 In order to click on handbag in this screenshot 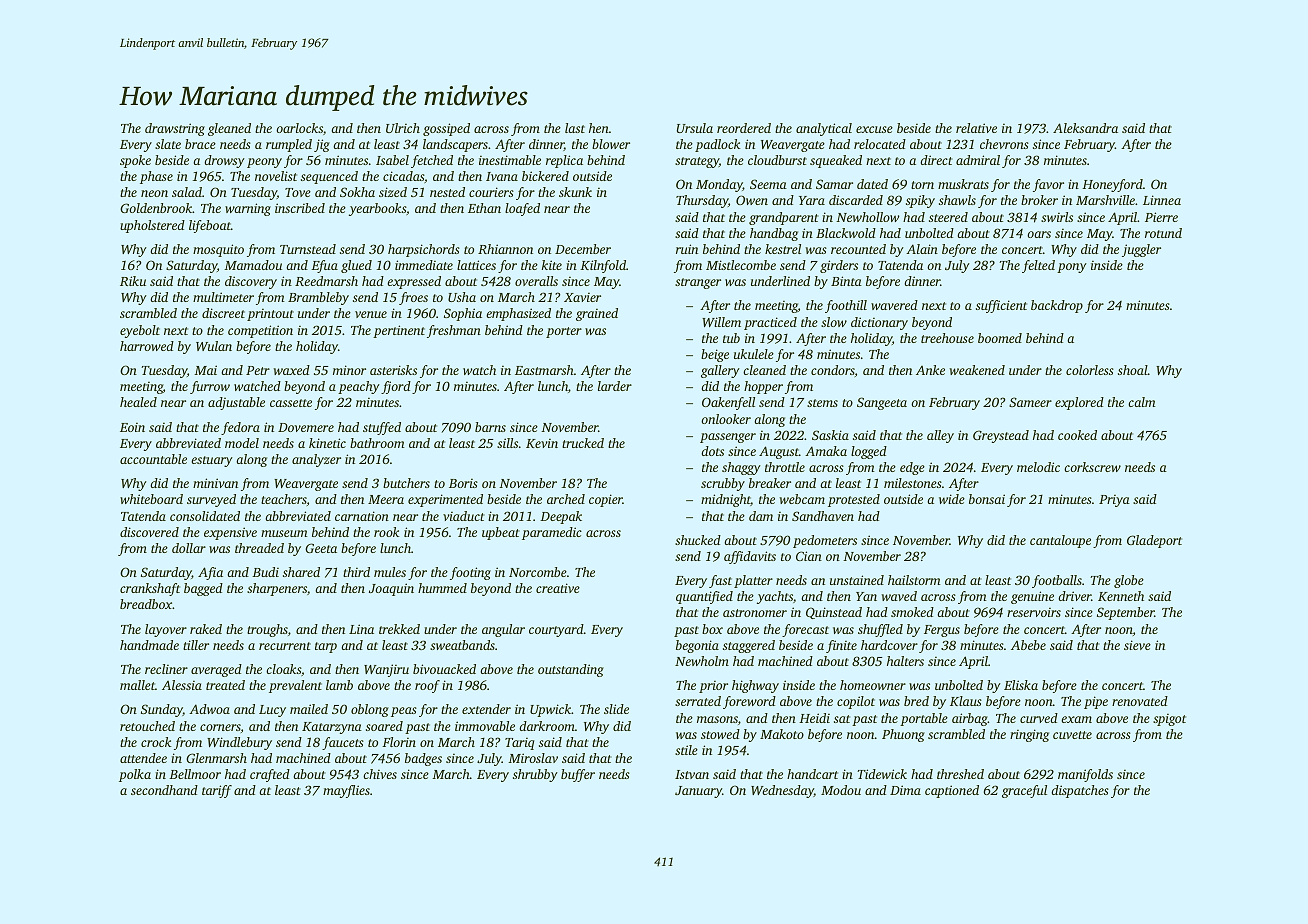, I will do `click(774, 234)`.
